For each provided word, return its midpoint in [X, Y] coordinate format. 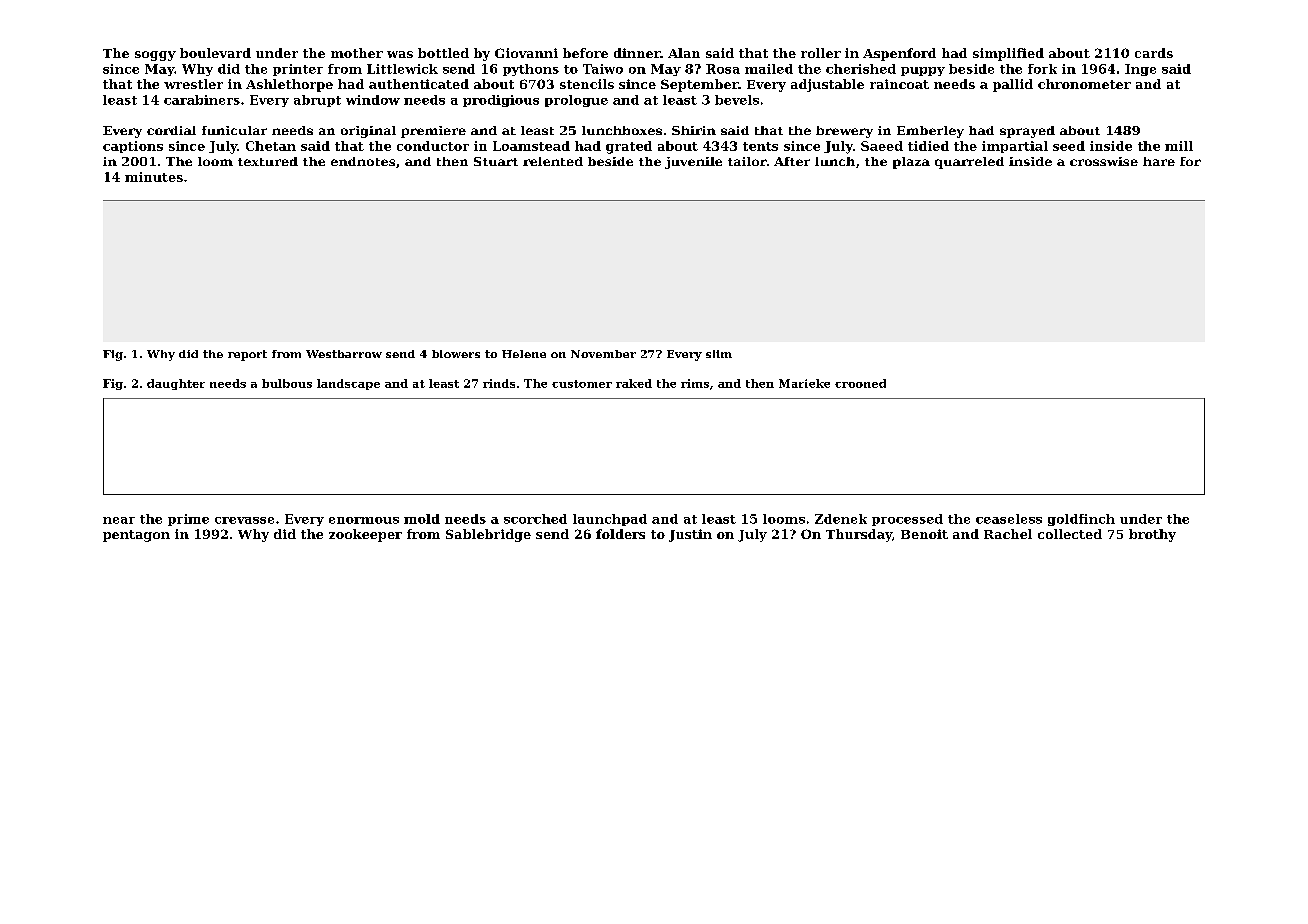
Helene [524, 354]
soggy [155, 56]
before [585, 53]
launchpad [610, 520]
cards [1154, 53]
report [247, 355]
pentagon [136, 536]
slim [719, 354]
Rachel [1008, 534]
